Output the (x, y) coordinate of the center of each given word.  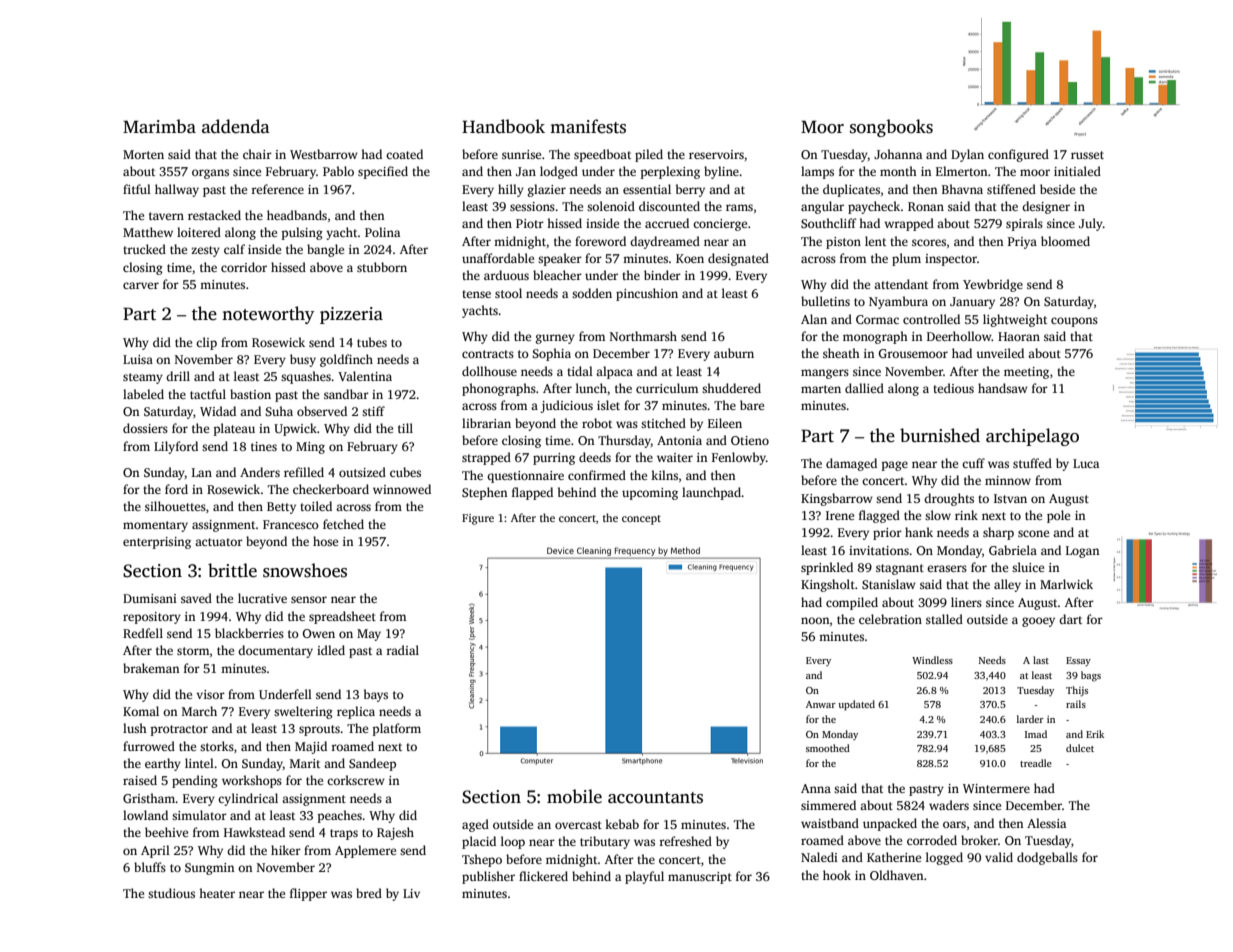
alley (1007, 585)
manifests (588, 126)
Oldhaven (897, 875)
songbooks (891, 128)
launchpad (712, 493)
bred (369, 893)
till (405, 428)
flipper (308, 894)
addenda (236, 126)
